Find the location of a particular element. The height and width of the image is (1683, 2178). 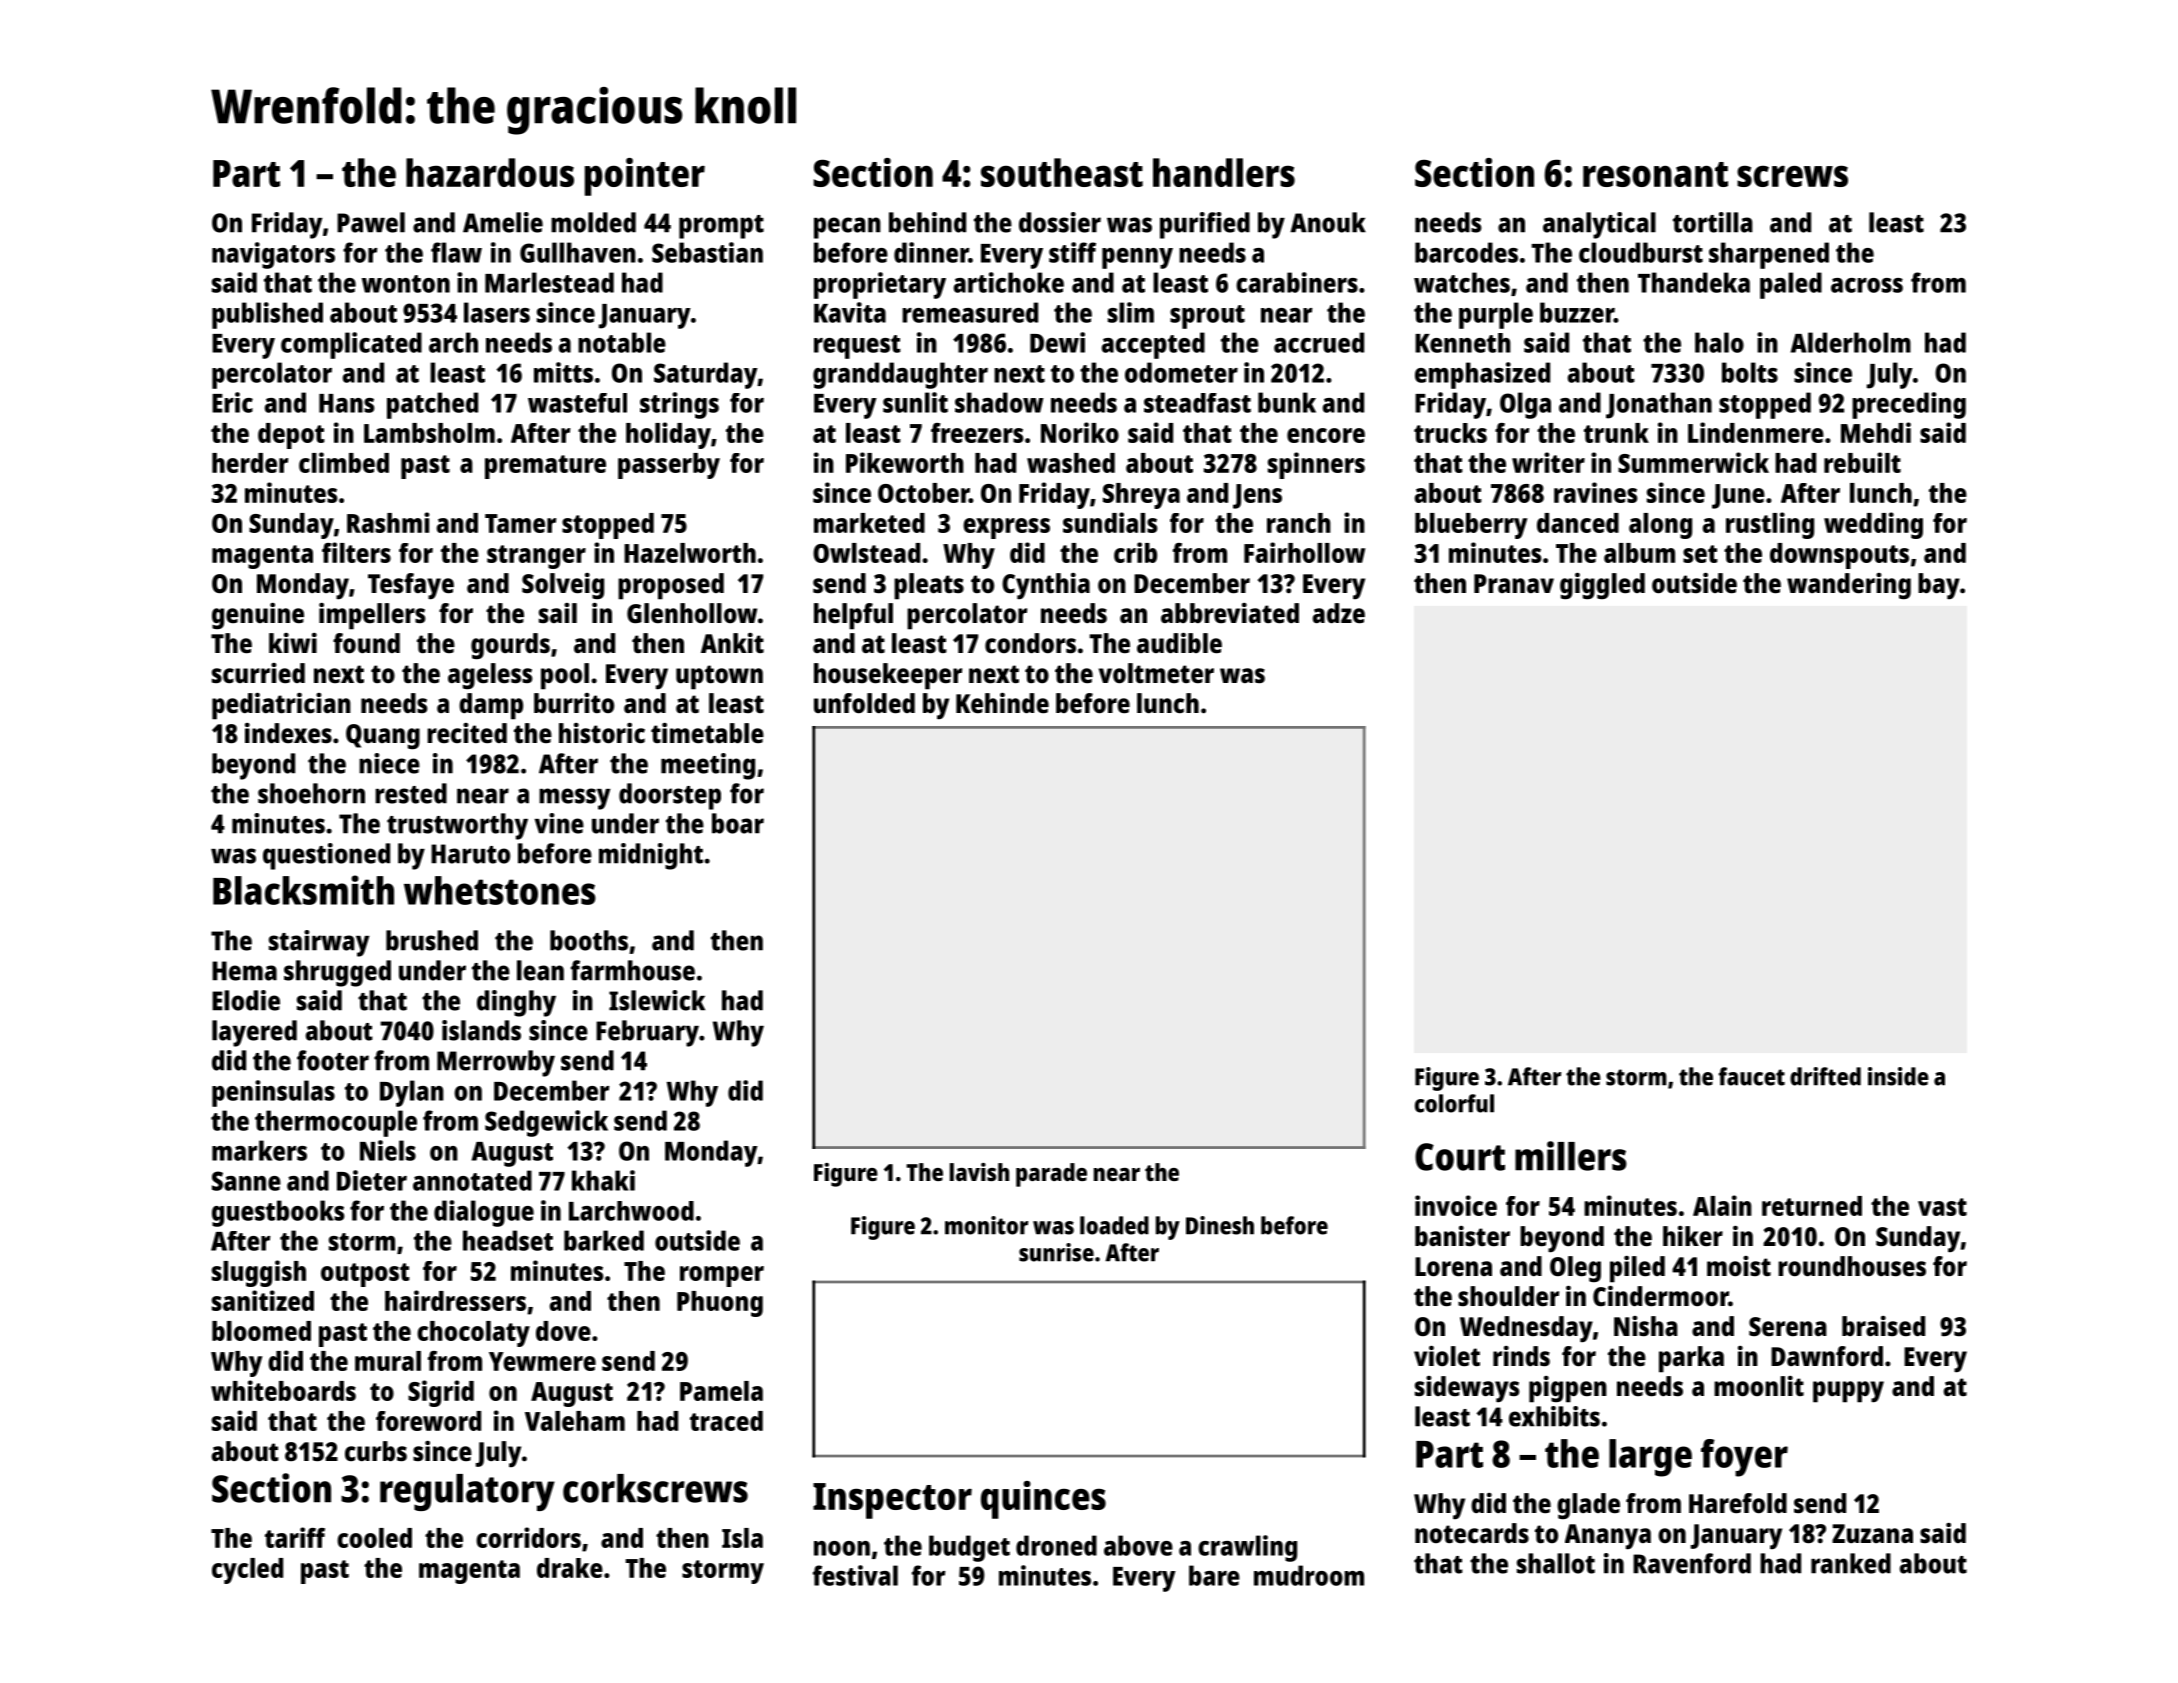

handlers is located at coordinates (1224, 172).
